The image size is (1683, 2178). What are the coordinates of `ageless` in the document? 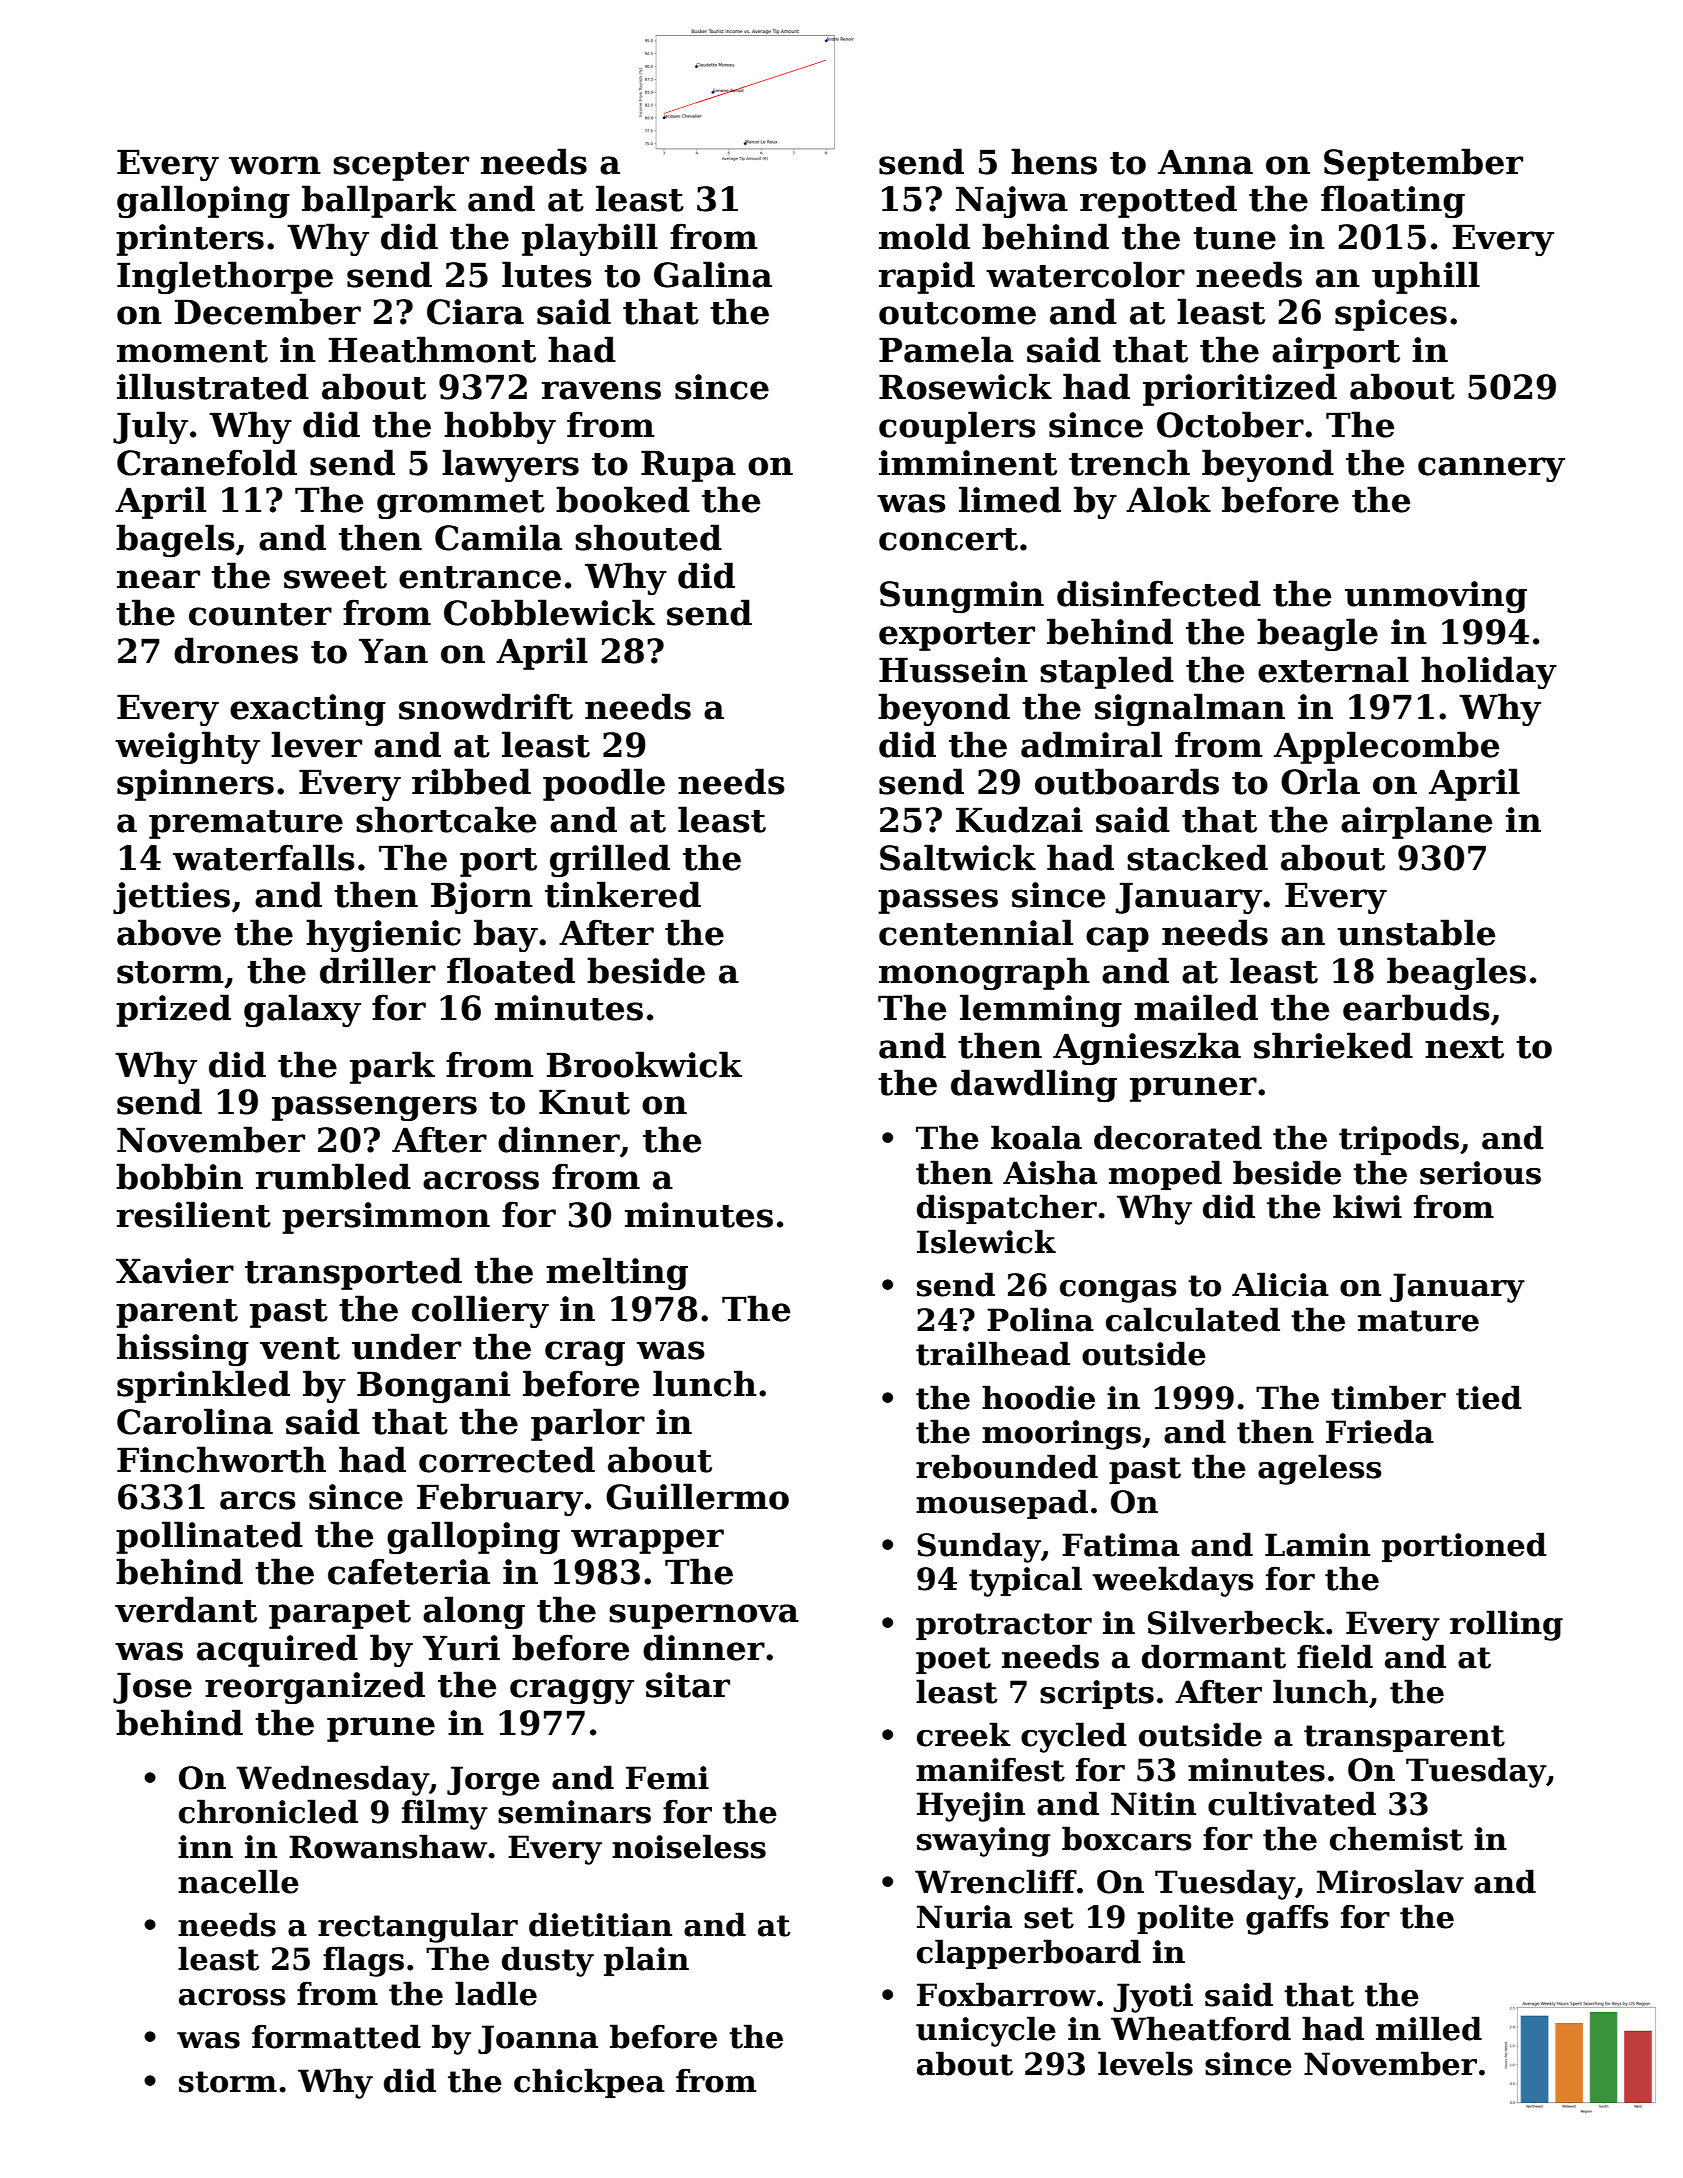 It's located at (1320, 1469).
